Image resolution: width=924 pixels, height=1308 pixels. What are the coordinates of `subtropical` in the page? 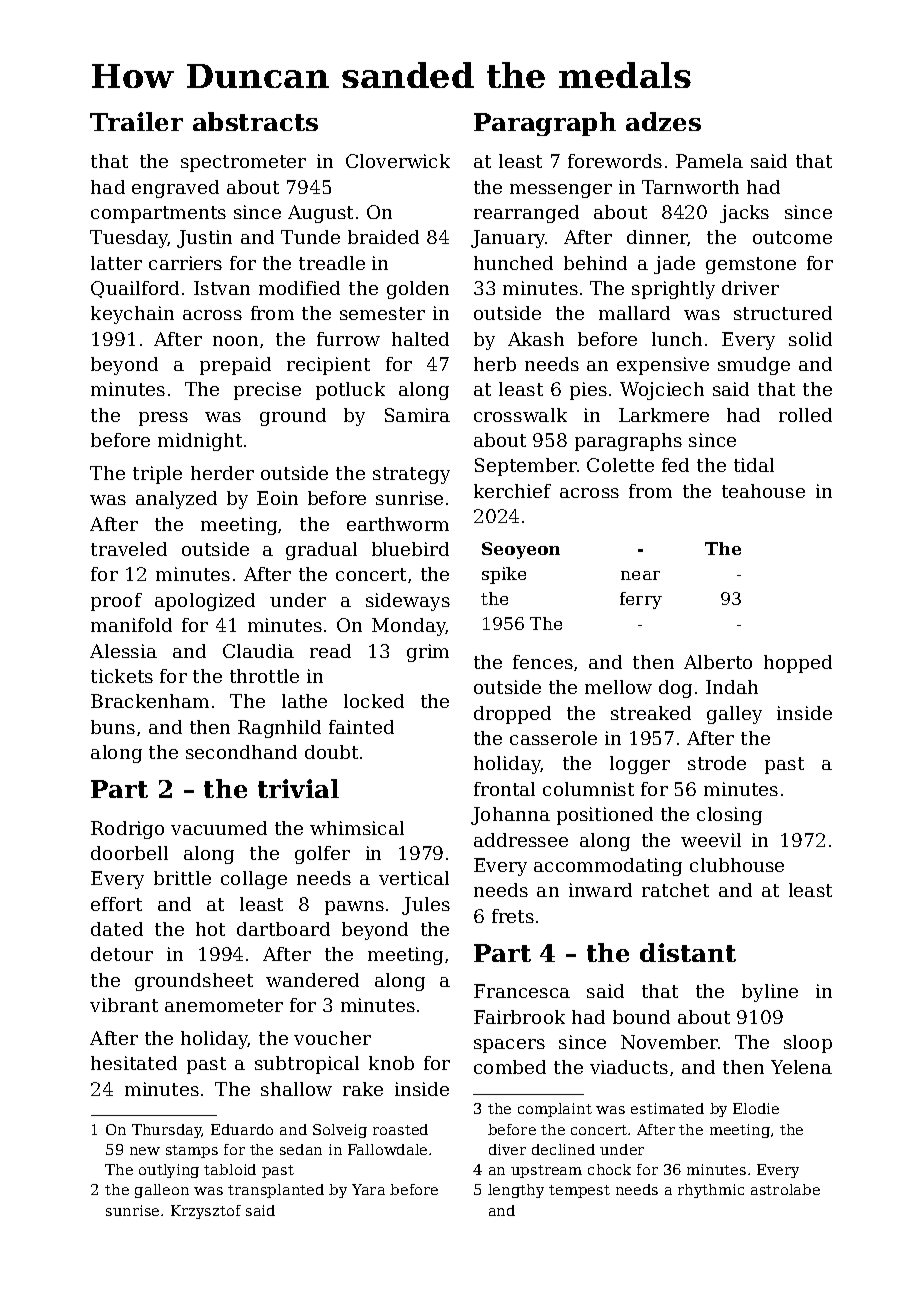 It's located at (307, 1065).
